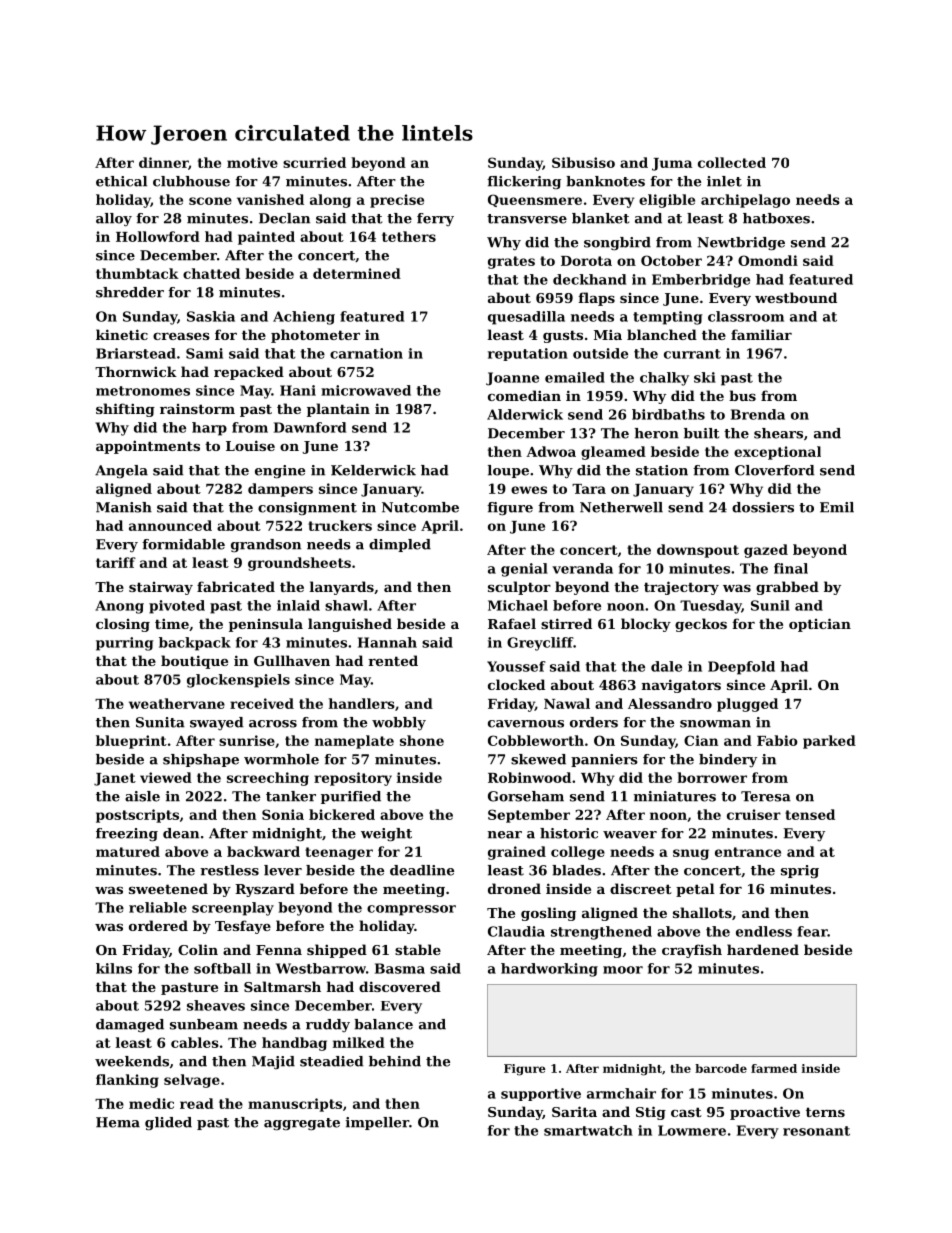 This page has height=1233, width=952. I want to click on resonant, so click(816, 1131).
